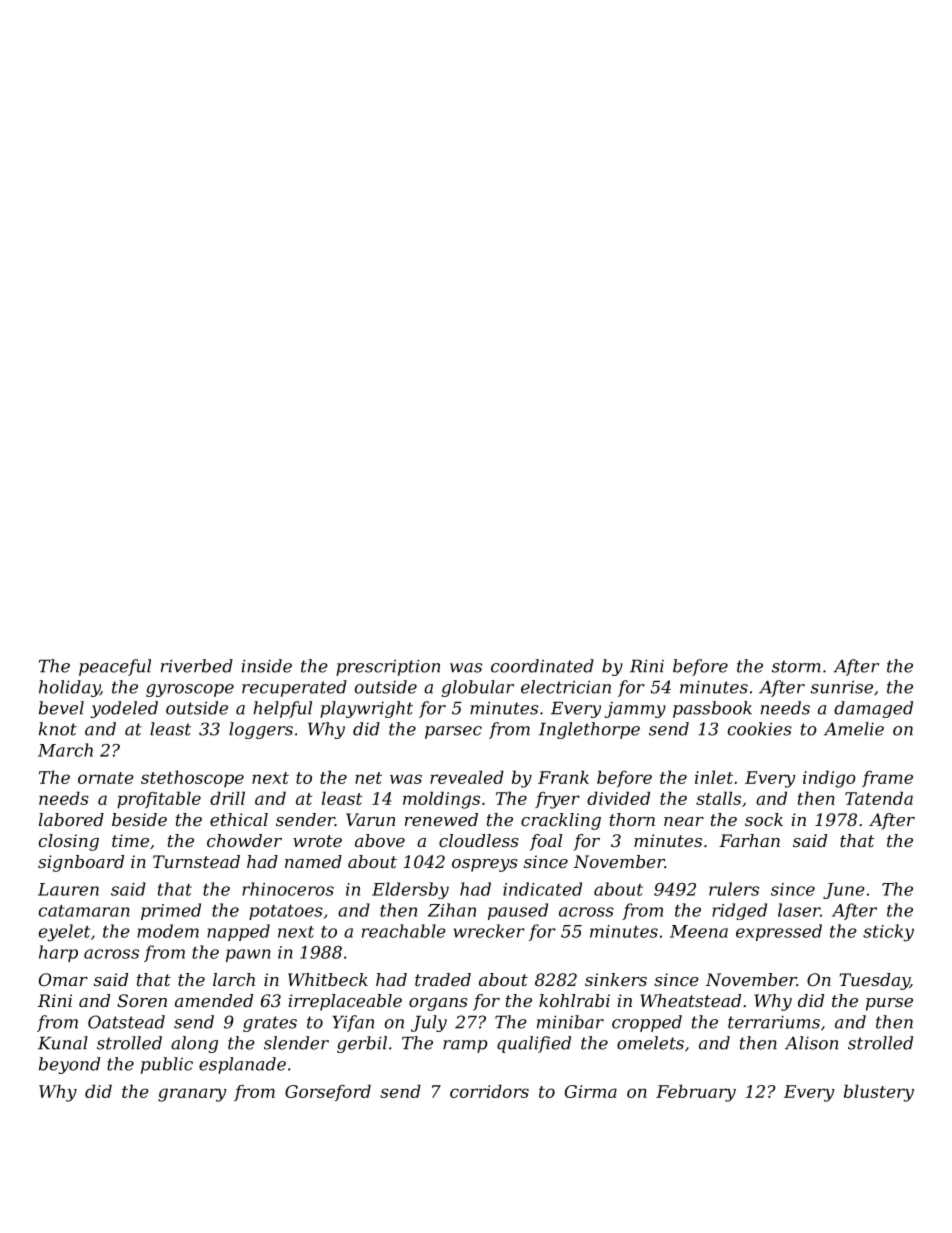 The image size is (952, 1233). Describe the element at coordinates (879, 798) in the screenshot. I see `Tatenda` at that location.
